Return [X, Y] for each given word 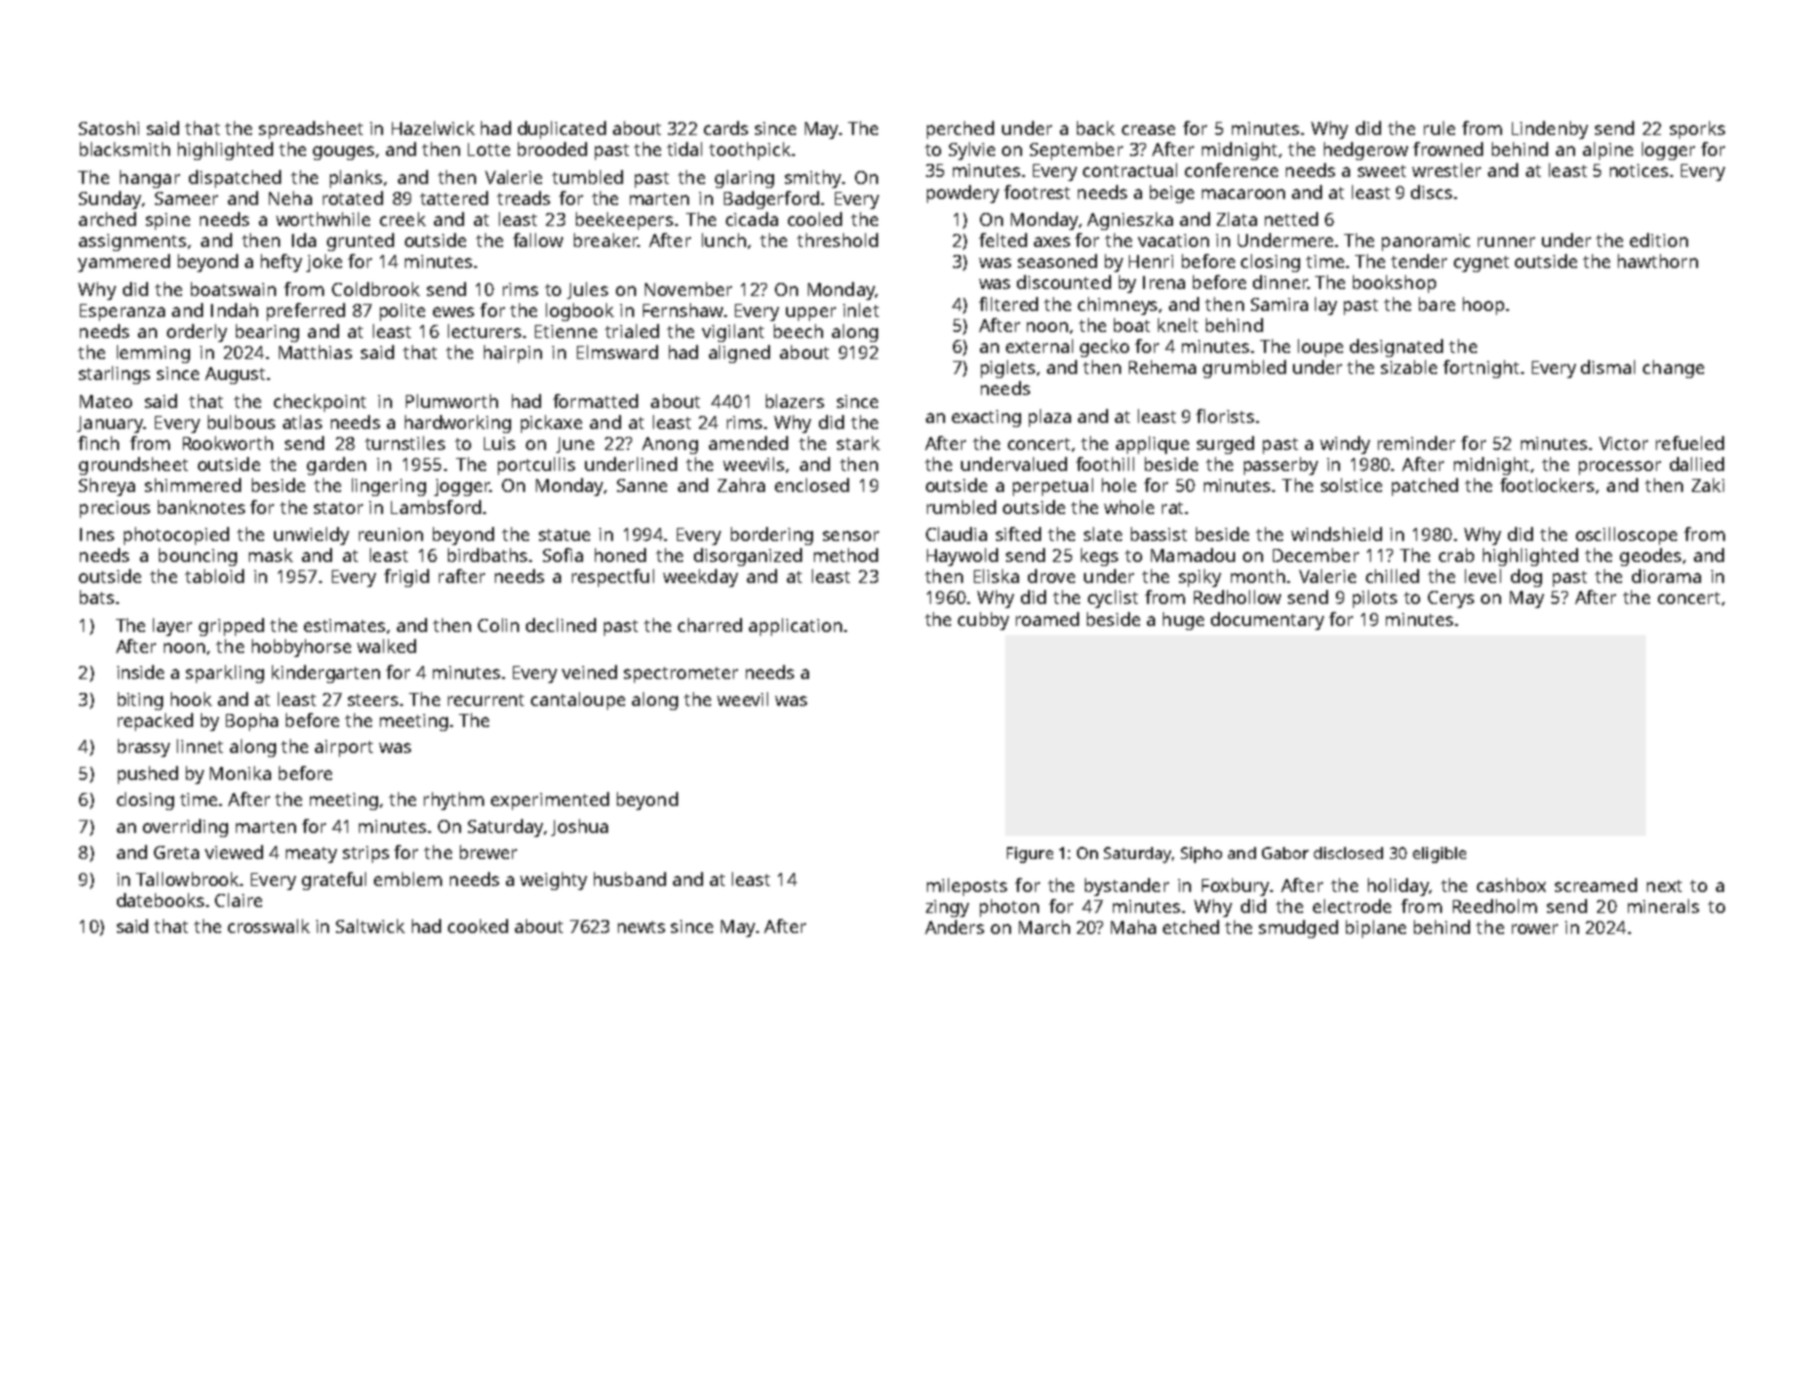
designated [1396, 348]
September [1076, 151]
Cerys [1451, 599]
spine [168, 221]
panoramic [1426, 242]
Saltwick [370, 926]
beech [798, 331]
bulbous [241, 422]
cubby [983, 621]
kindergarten [326, 674]
